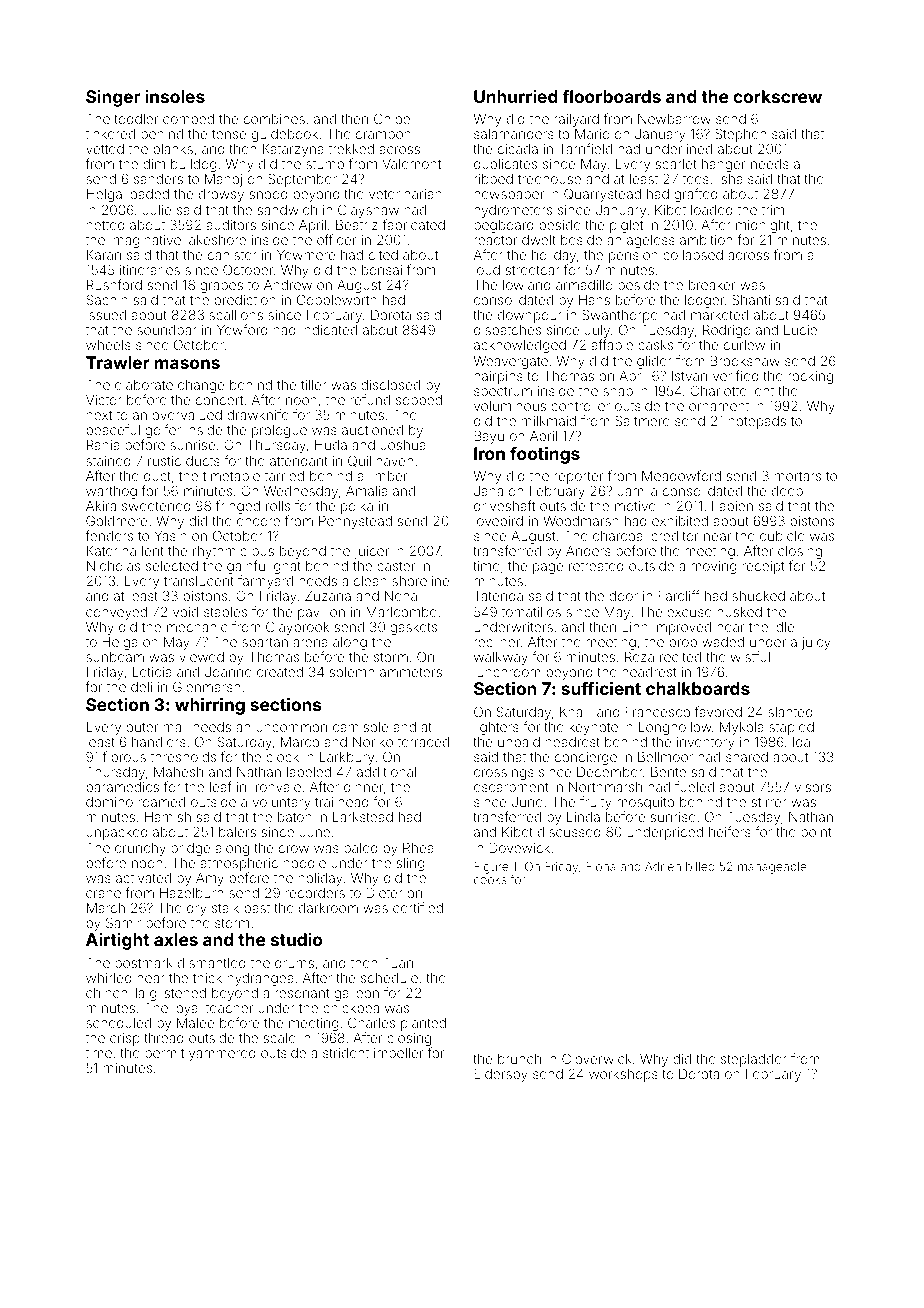  Describe the element at coordinates (488, 491) in the screenshot. I see `Jana` at that location.
